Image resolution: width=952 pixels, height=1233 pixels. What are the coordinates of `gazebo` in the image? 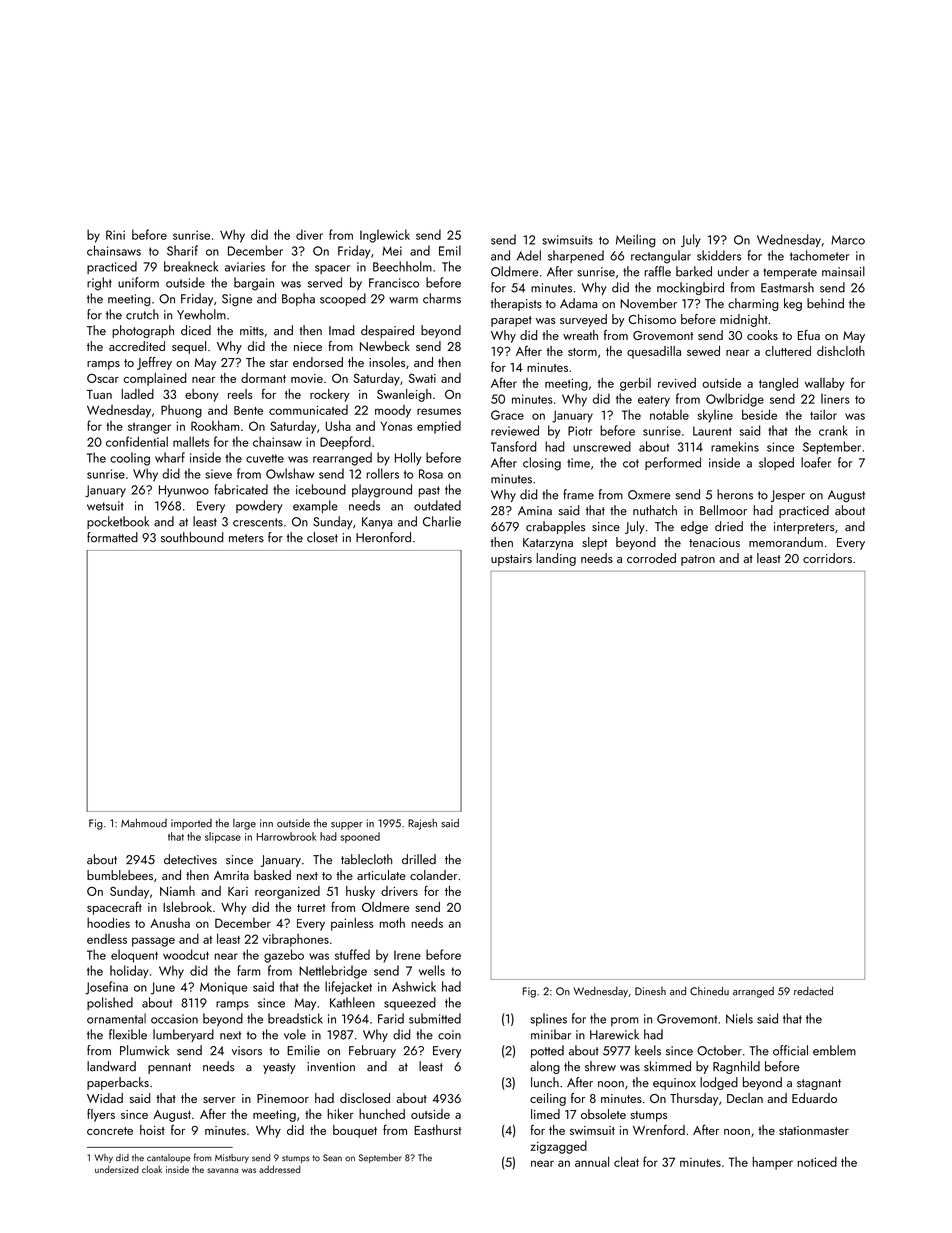 It's located at (284, 956).
